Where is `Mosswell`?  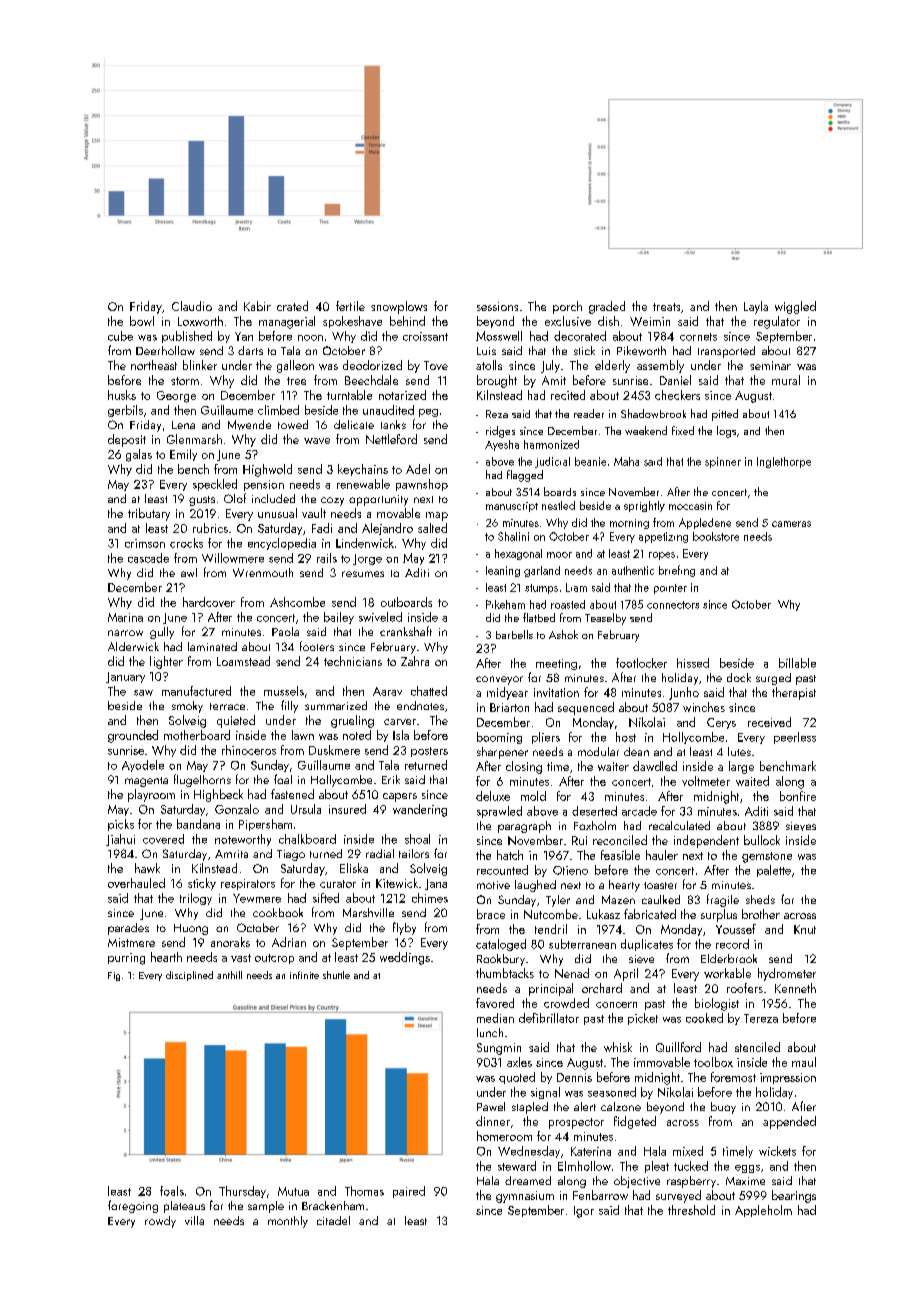 Mosswell is located at coordinates (499, 336).
